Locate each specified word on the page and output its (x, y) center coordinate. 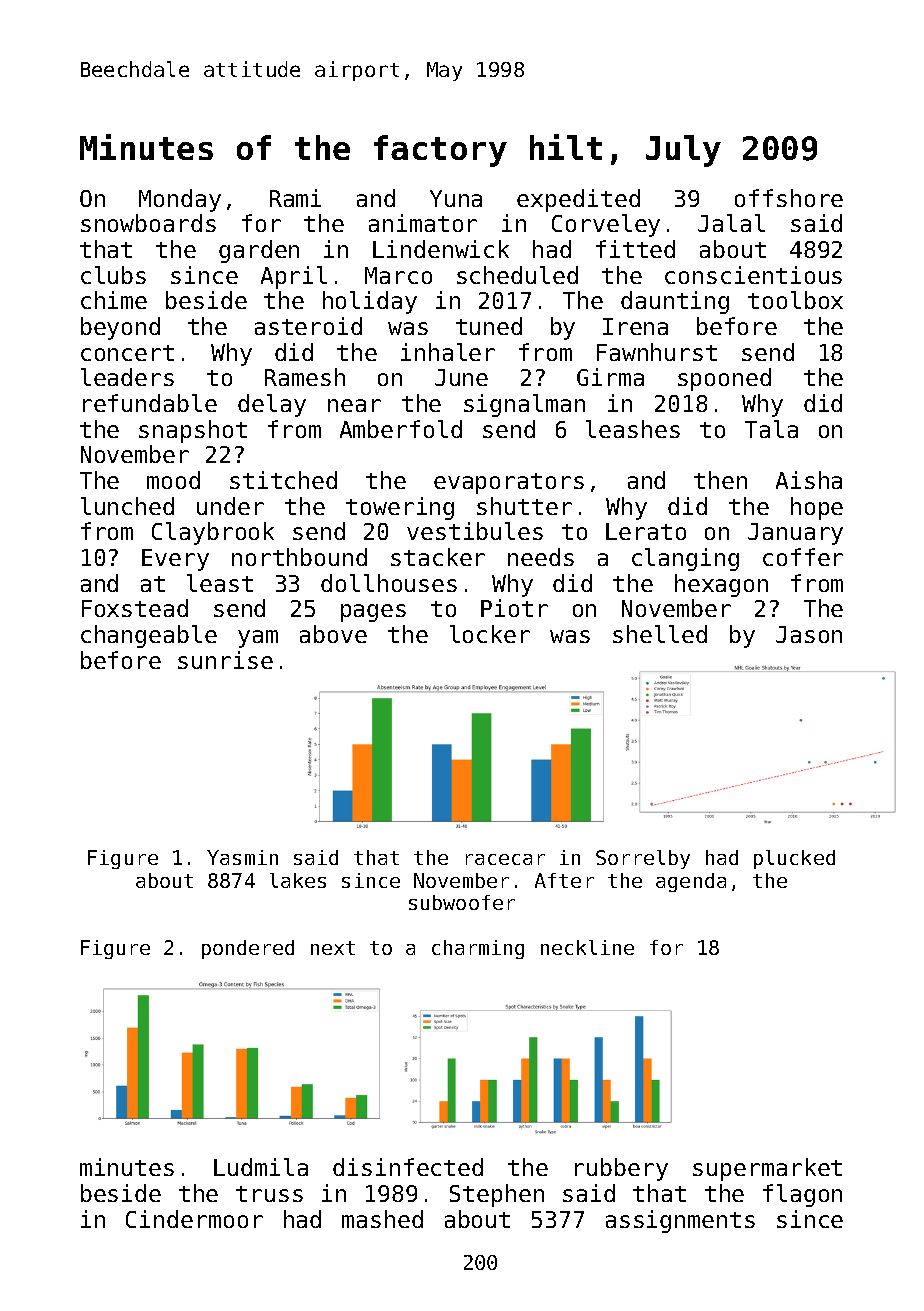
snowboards (148, 223)
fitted (635, 249)
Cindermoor (194, 1219)
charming (478, 949)
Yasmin (242, 857)
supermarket (767, 1169)
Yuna (456, 198)
